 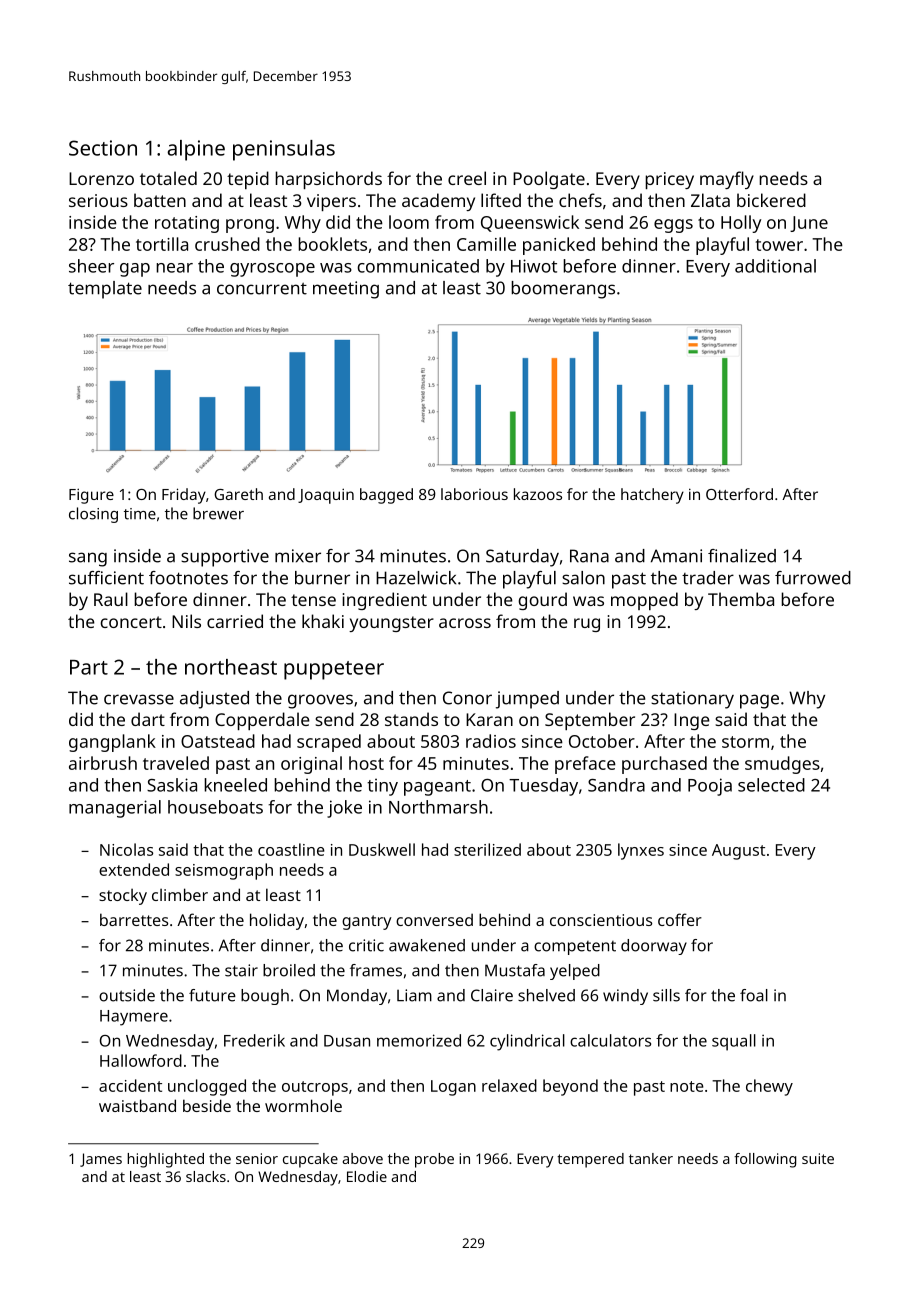 What do you see at coordinates (590, 1160) in the screenshot?
I see `tempered` at bounding box center [590, 1160].
